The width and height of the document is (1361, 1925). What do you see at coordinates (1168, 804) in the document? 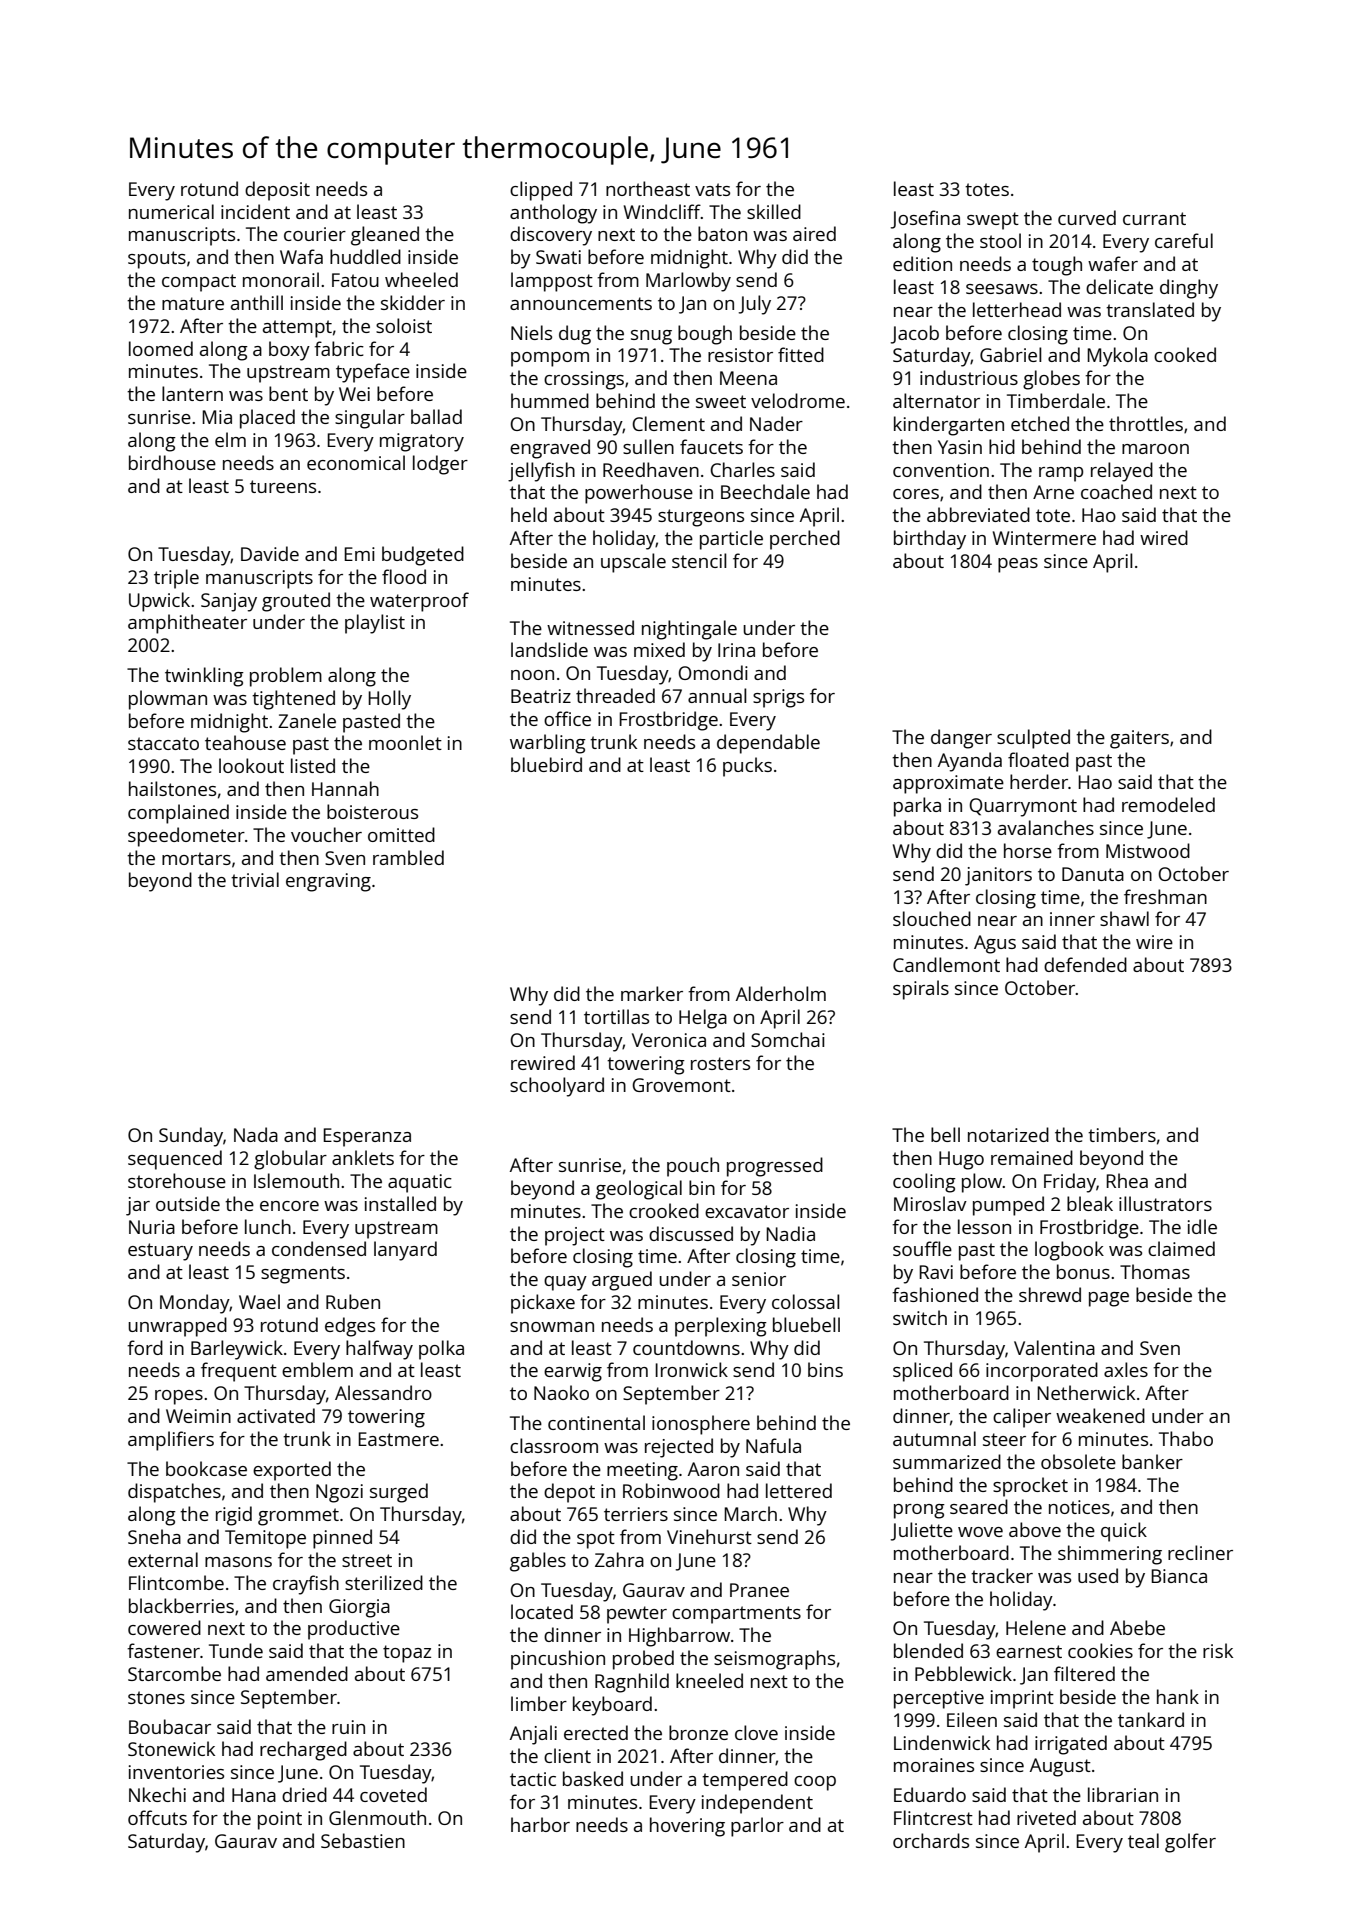
I see `remodeled` at bounding box center [1168, 804].
